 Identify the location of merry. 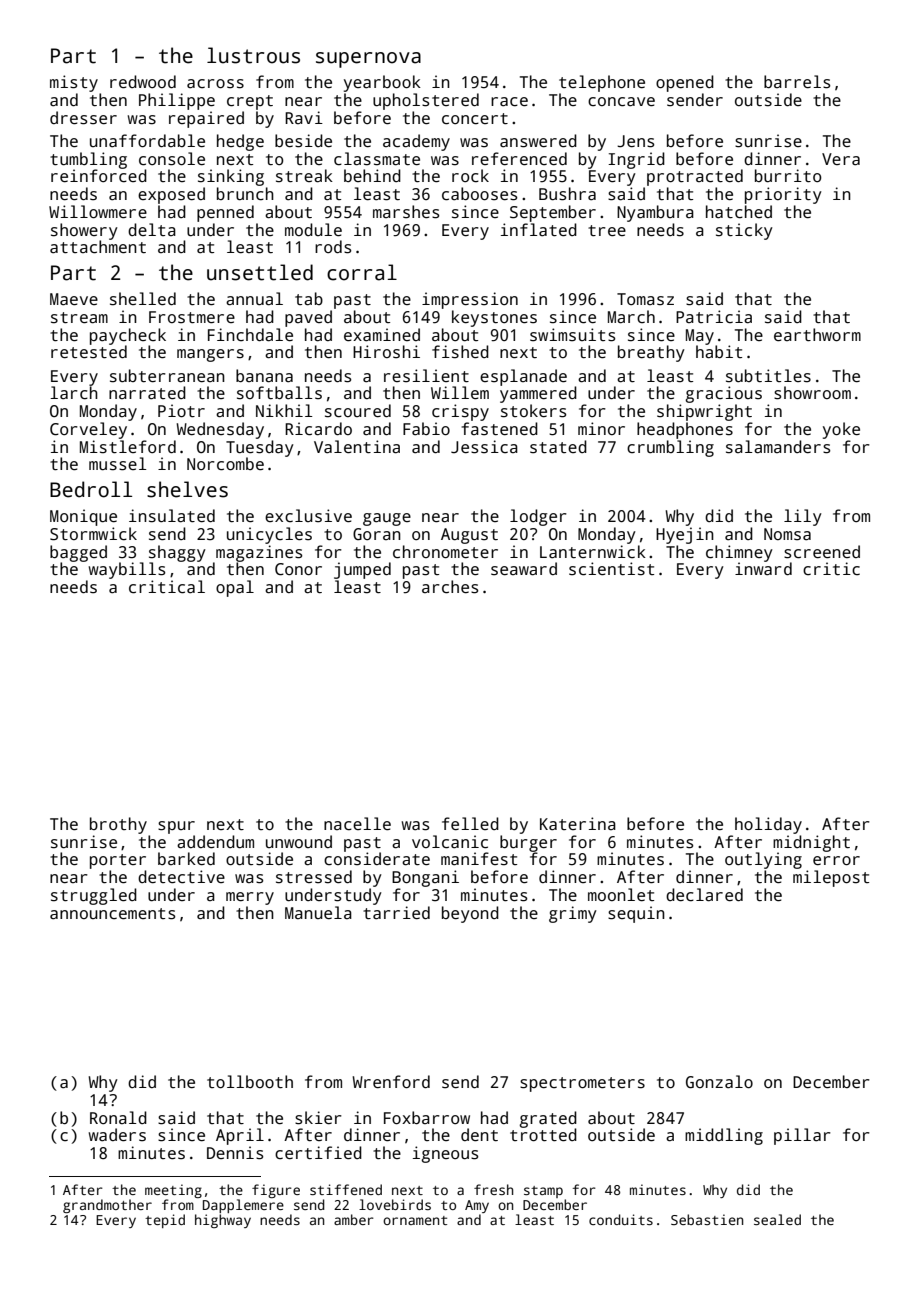
(250, 898).
